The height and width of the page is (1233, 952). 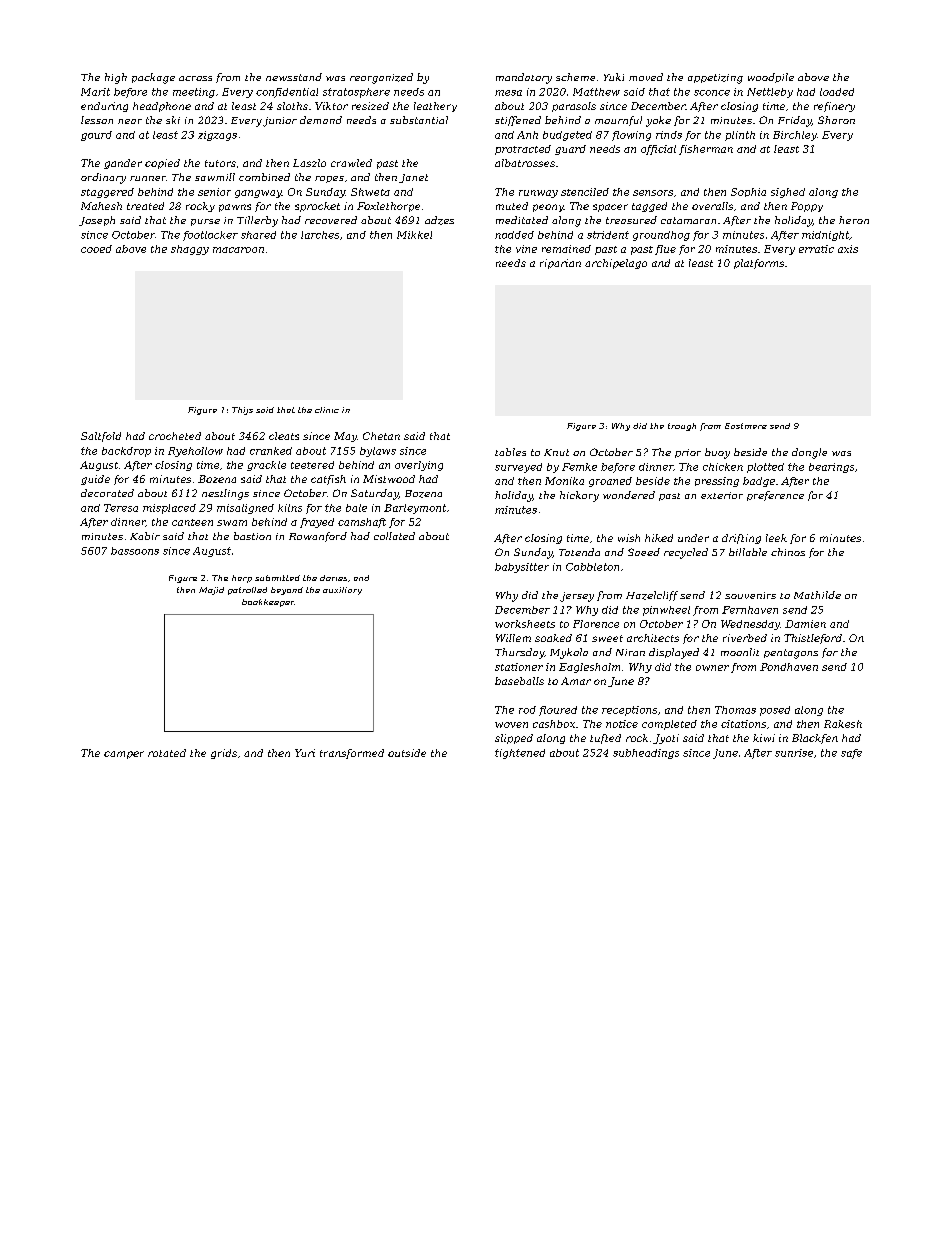 I want to click on Saltfold, so click(x=101, y=437).
